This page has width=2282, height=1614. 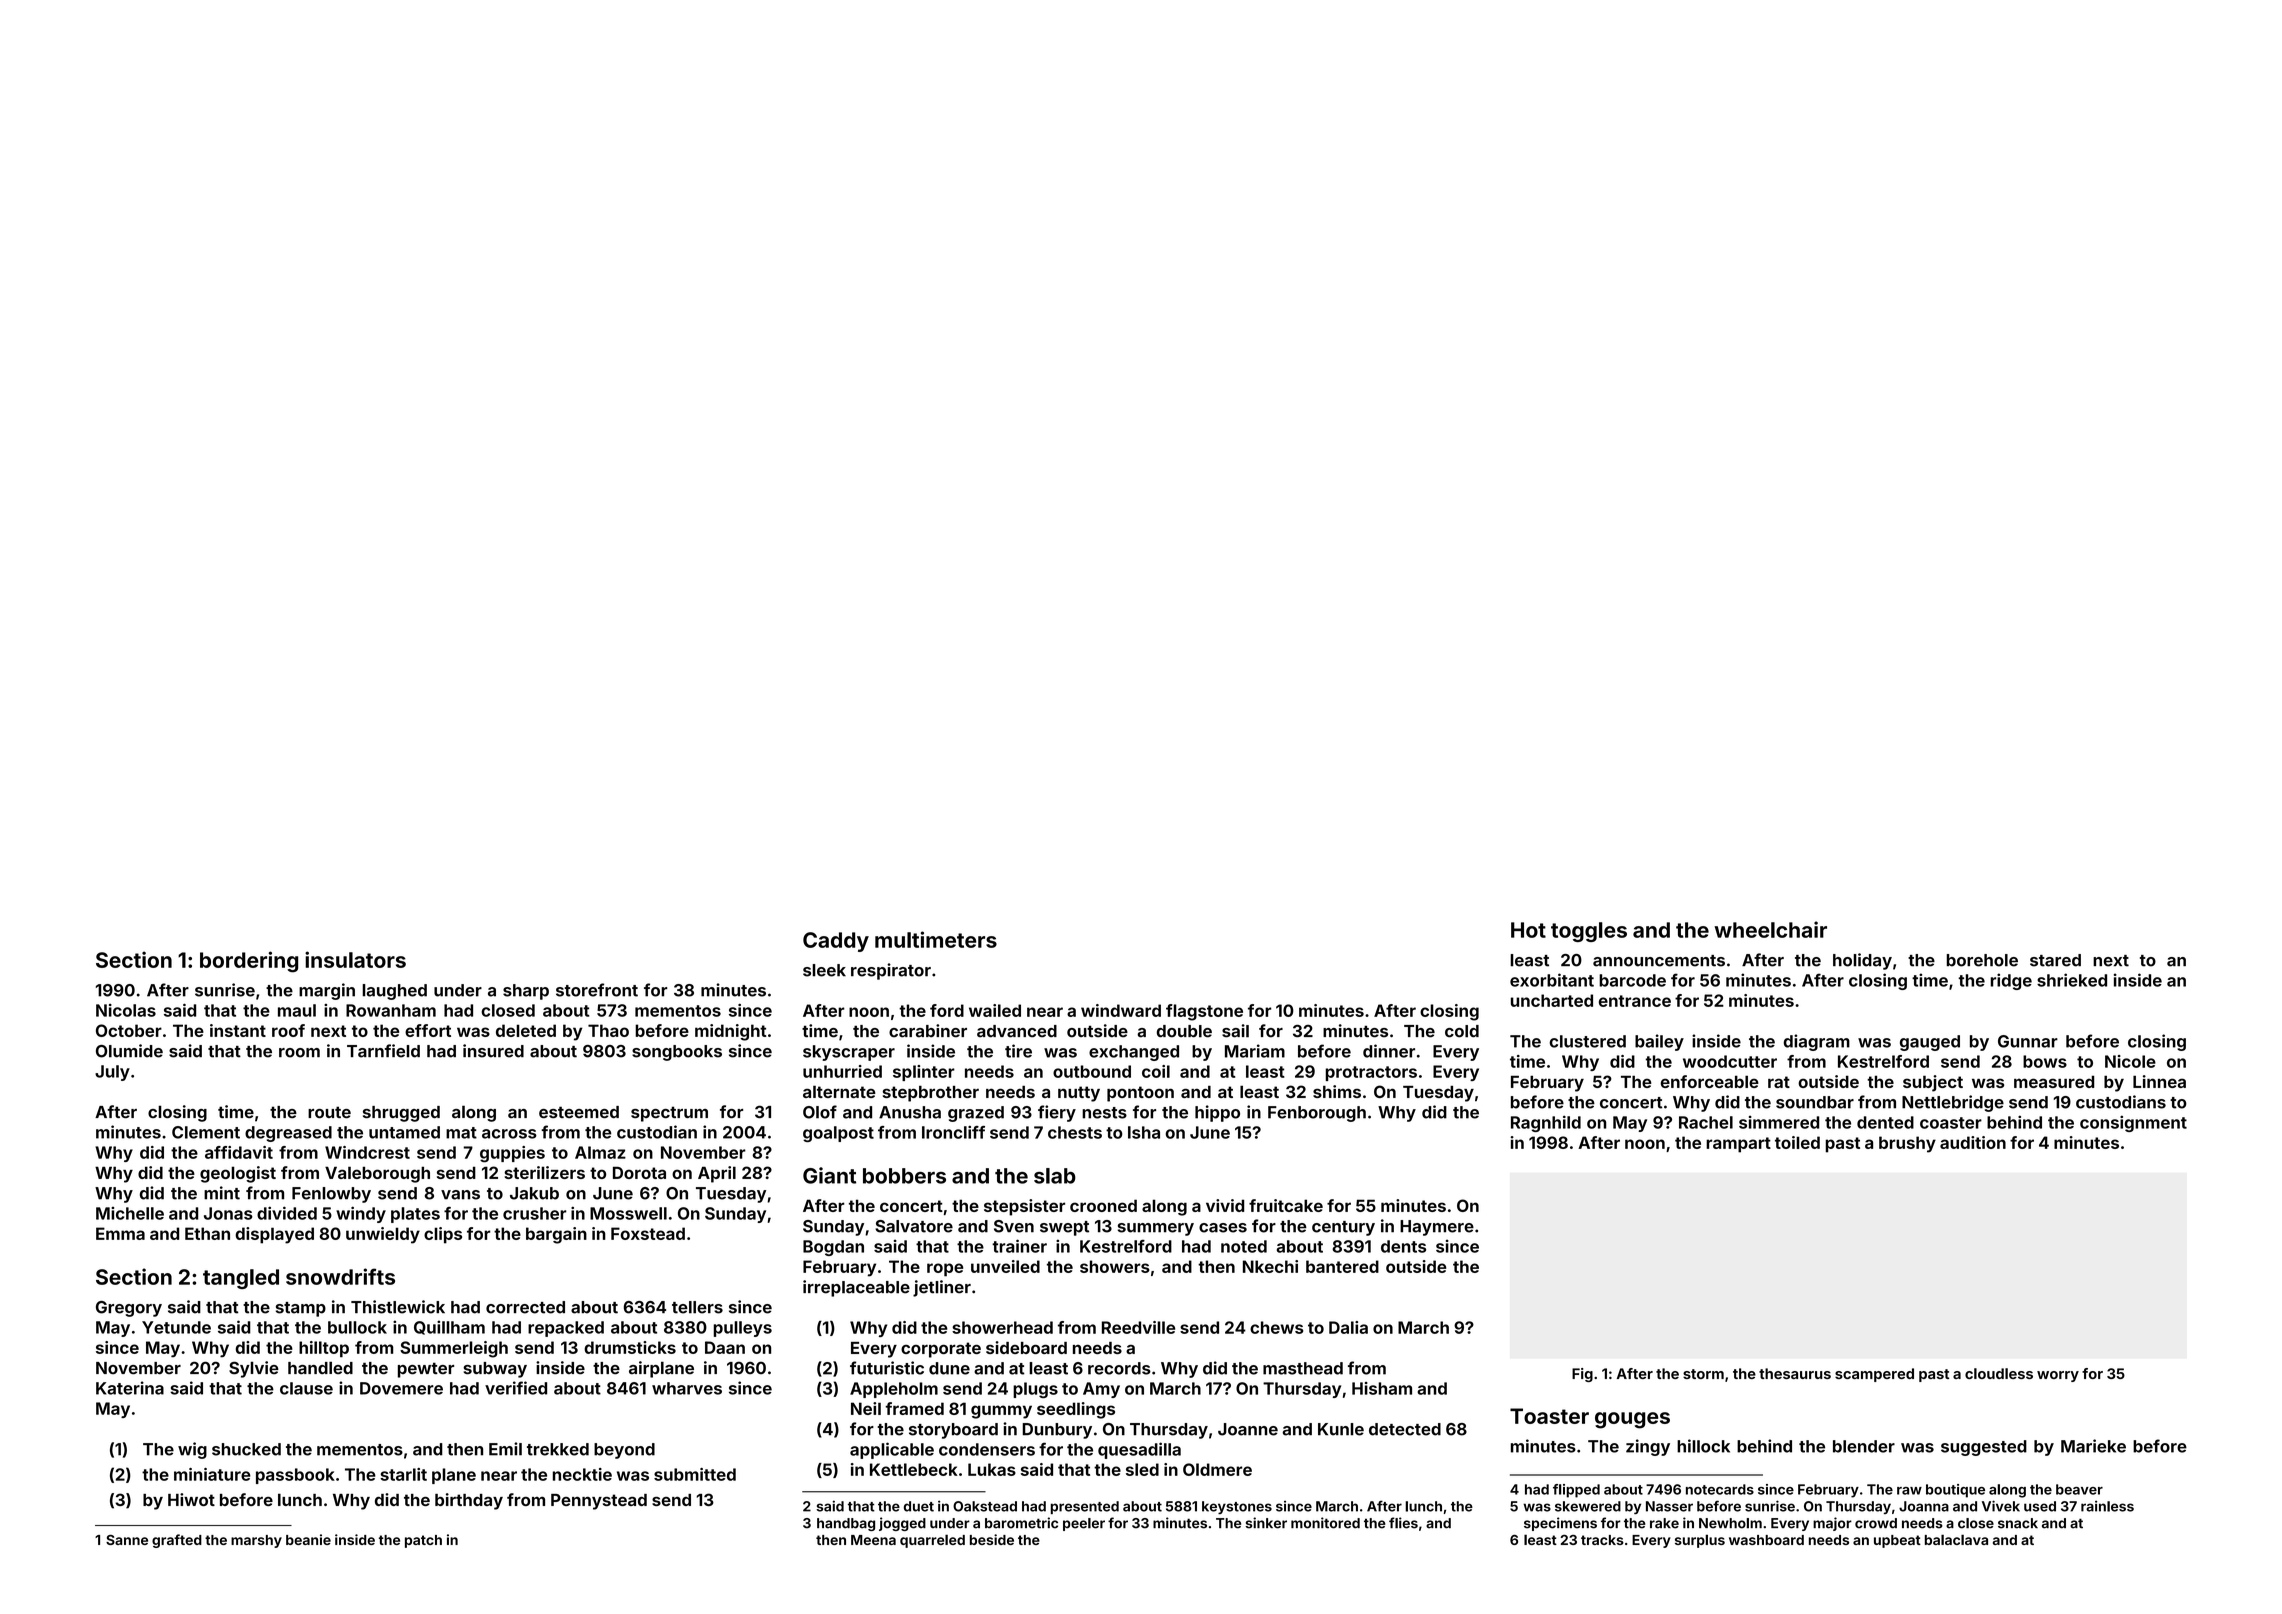 I want to click on protractors, so click(x=1371, y=1073).
